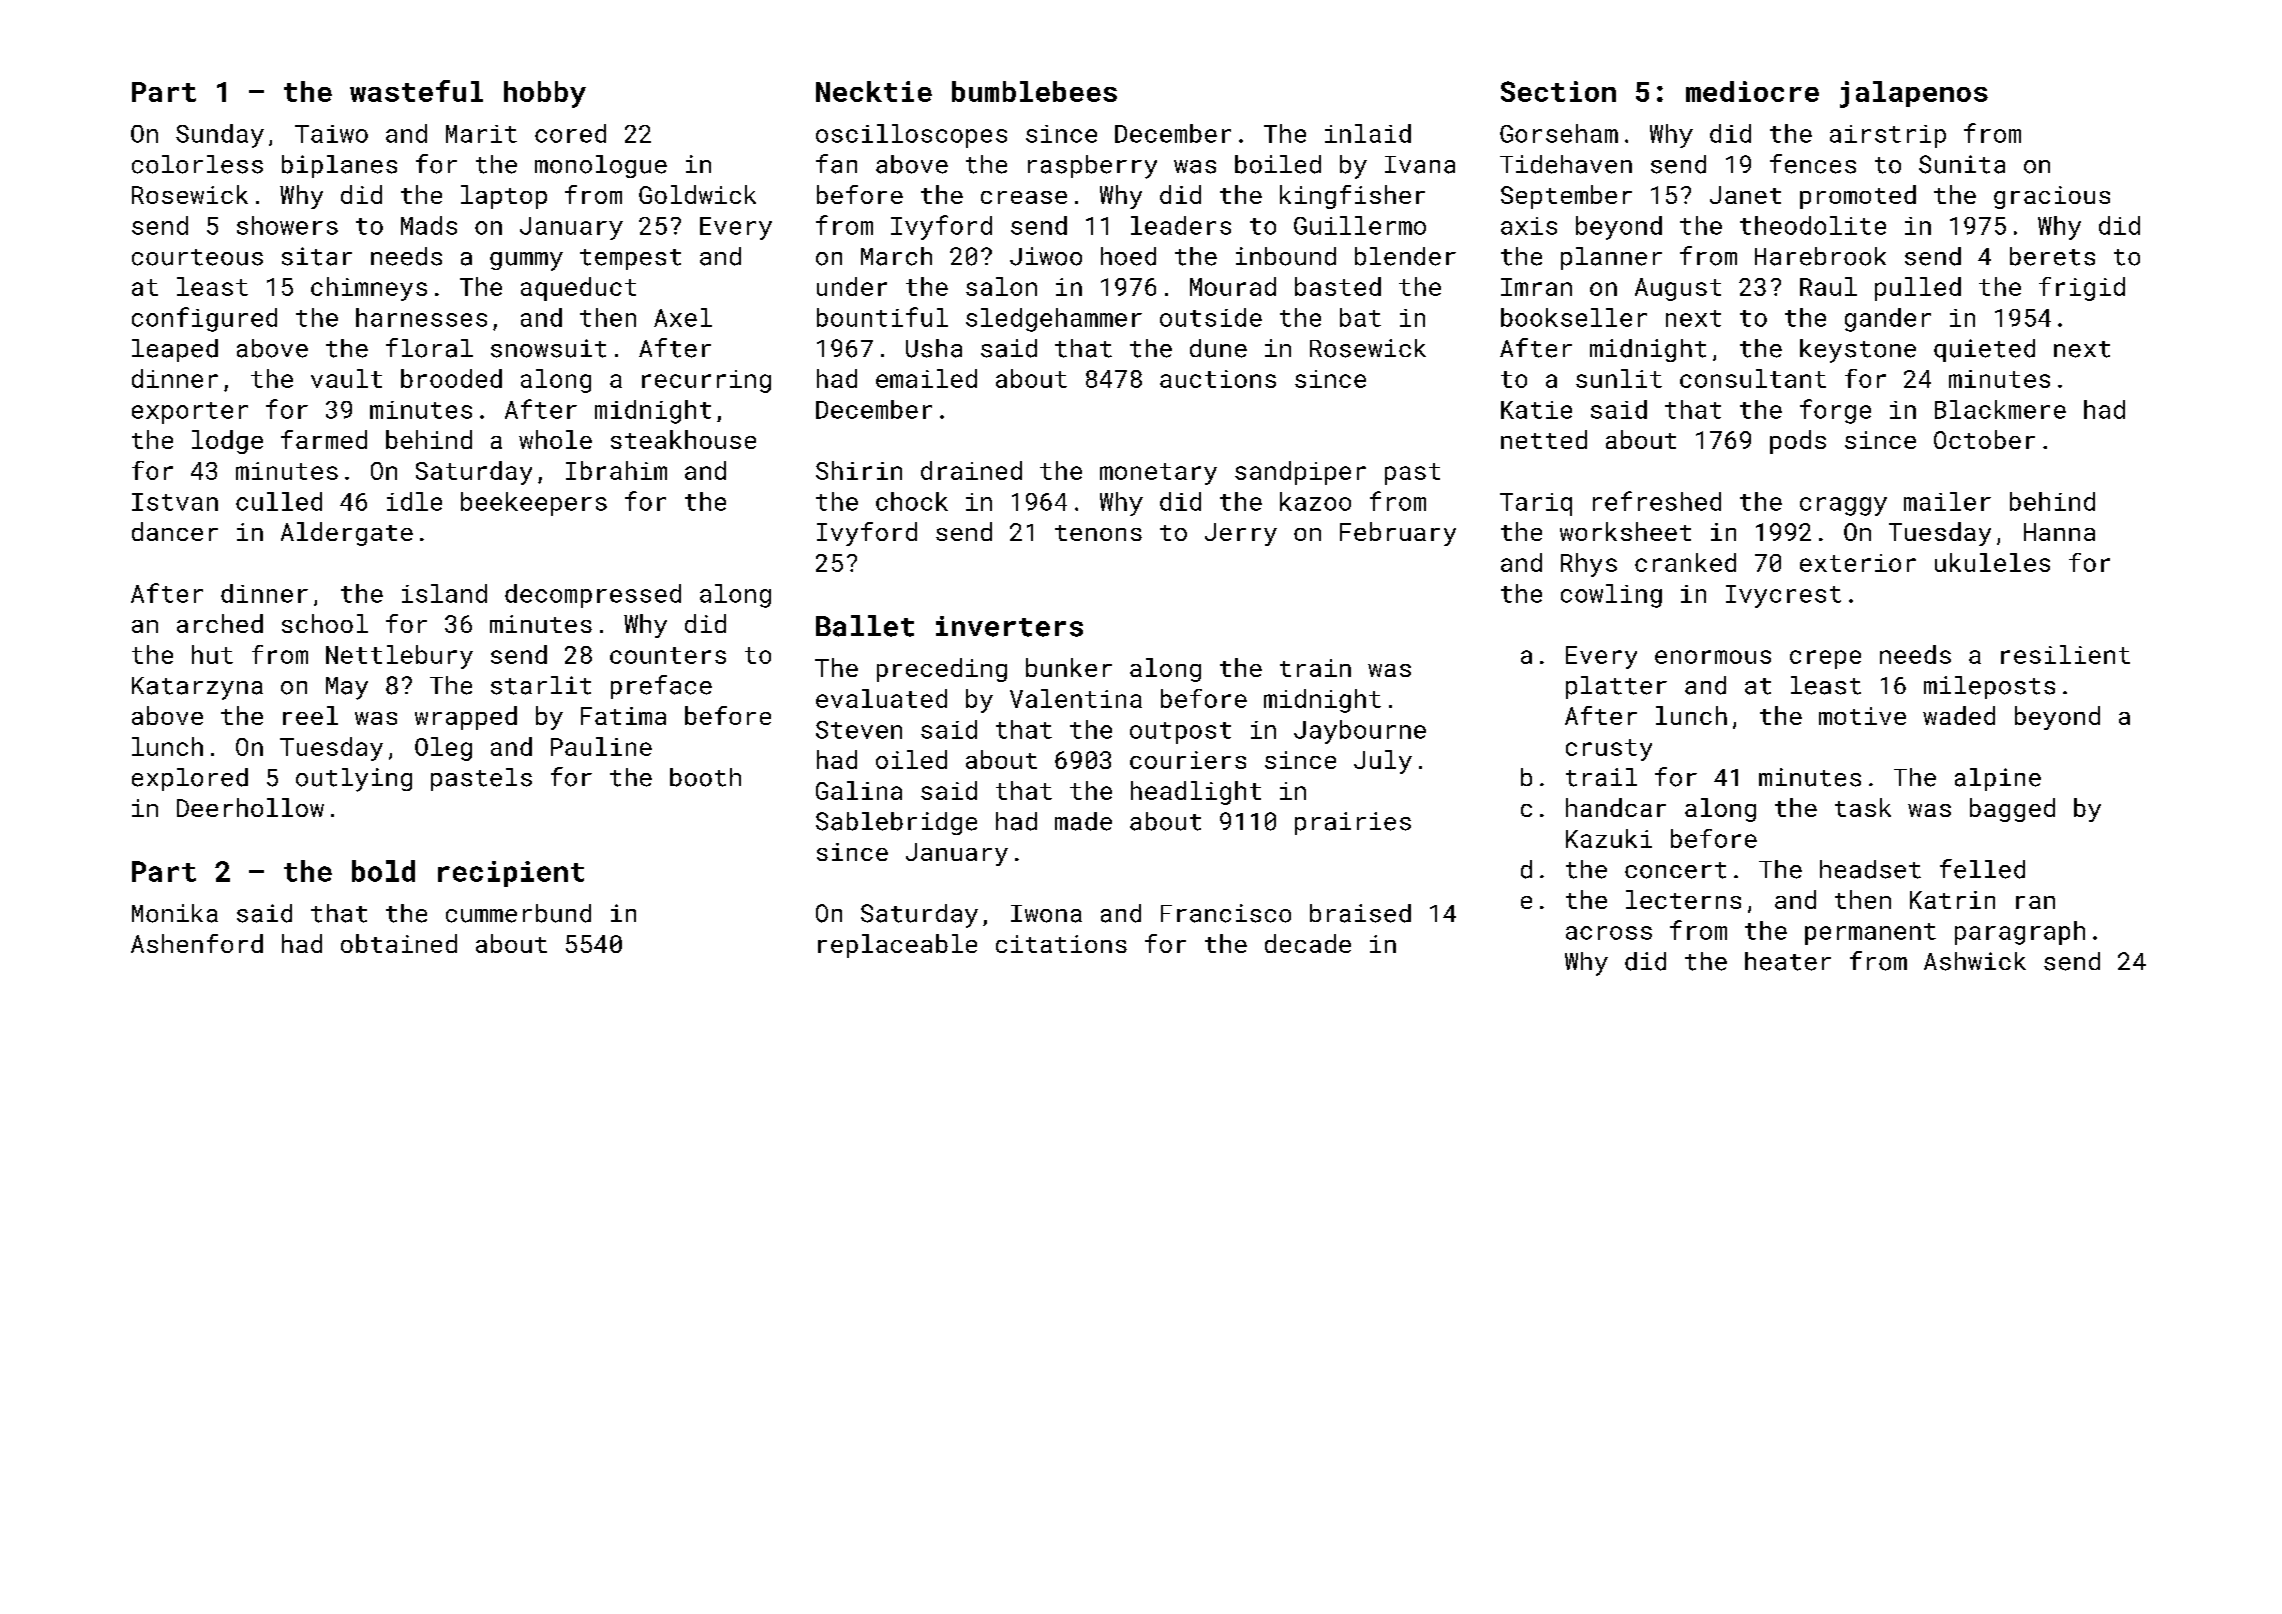 The width and height of the page is (2282, 1614). What do you see at coordinates (2059, 532) in the page?
I see `Hanna` at bounding box center [2059, 532].
